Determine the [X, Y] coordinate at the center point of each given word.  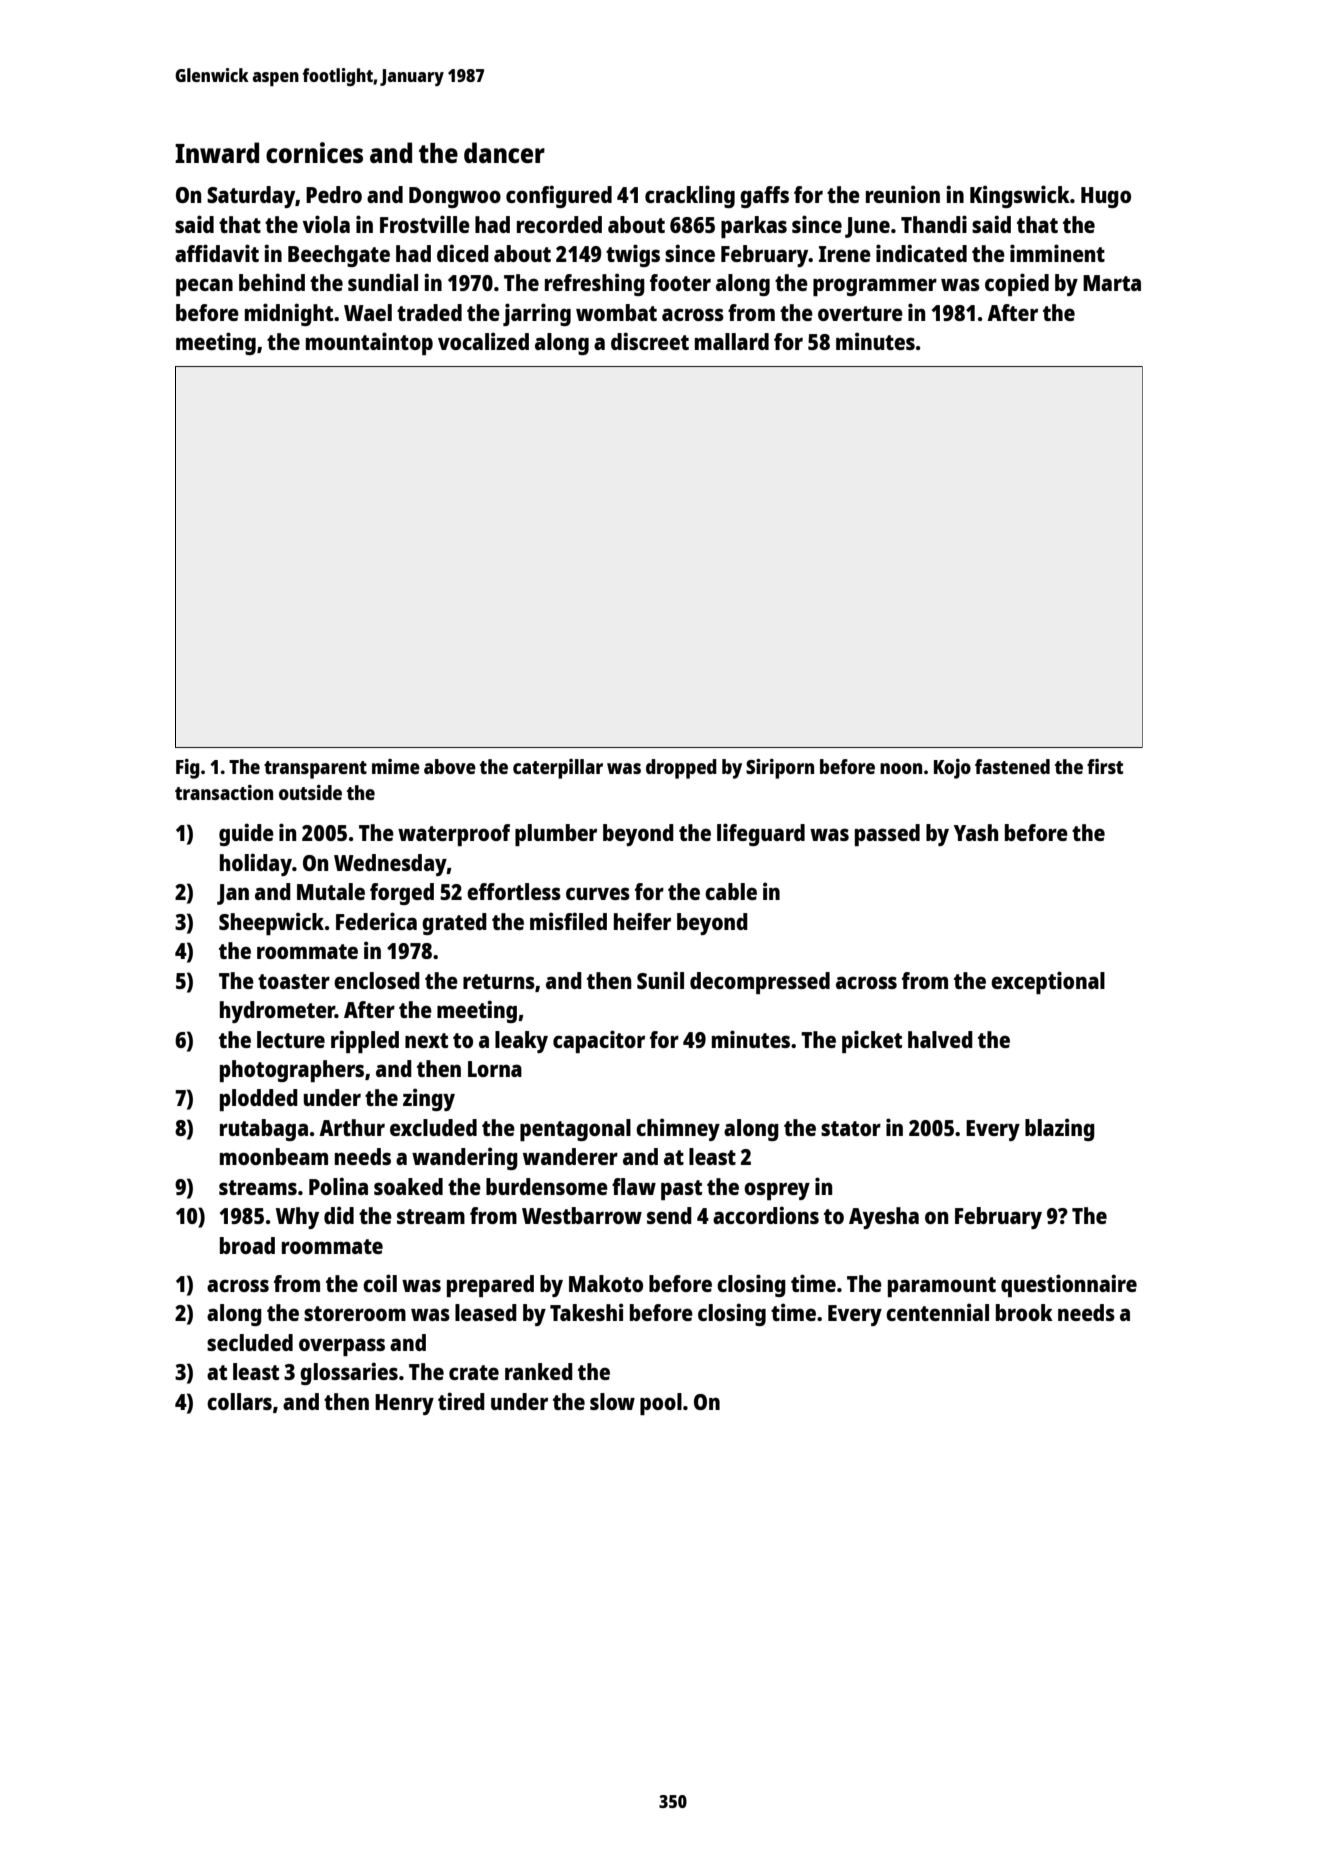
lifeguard [761, 834]
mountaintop [369, 343]
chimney [678, 1129]
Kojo [952, 769]
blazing [1060, 1129]
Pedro [334, 194]
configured [559, 196]
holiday [256, 864]
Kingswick [1020, 196]
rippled [365, 1041]
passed [887, 835]
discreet [650, 341]
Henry [404, 1404]
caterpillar [558, 769]
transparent [315, 770]
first [1105, 766]
